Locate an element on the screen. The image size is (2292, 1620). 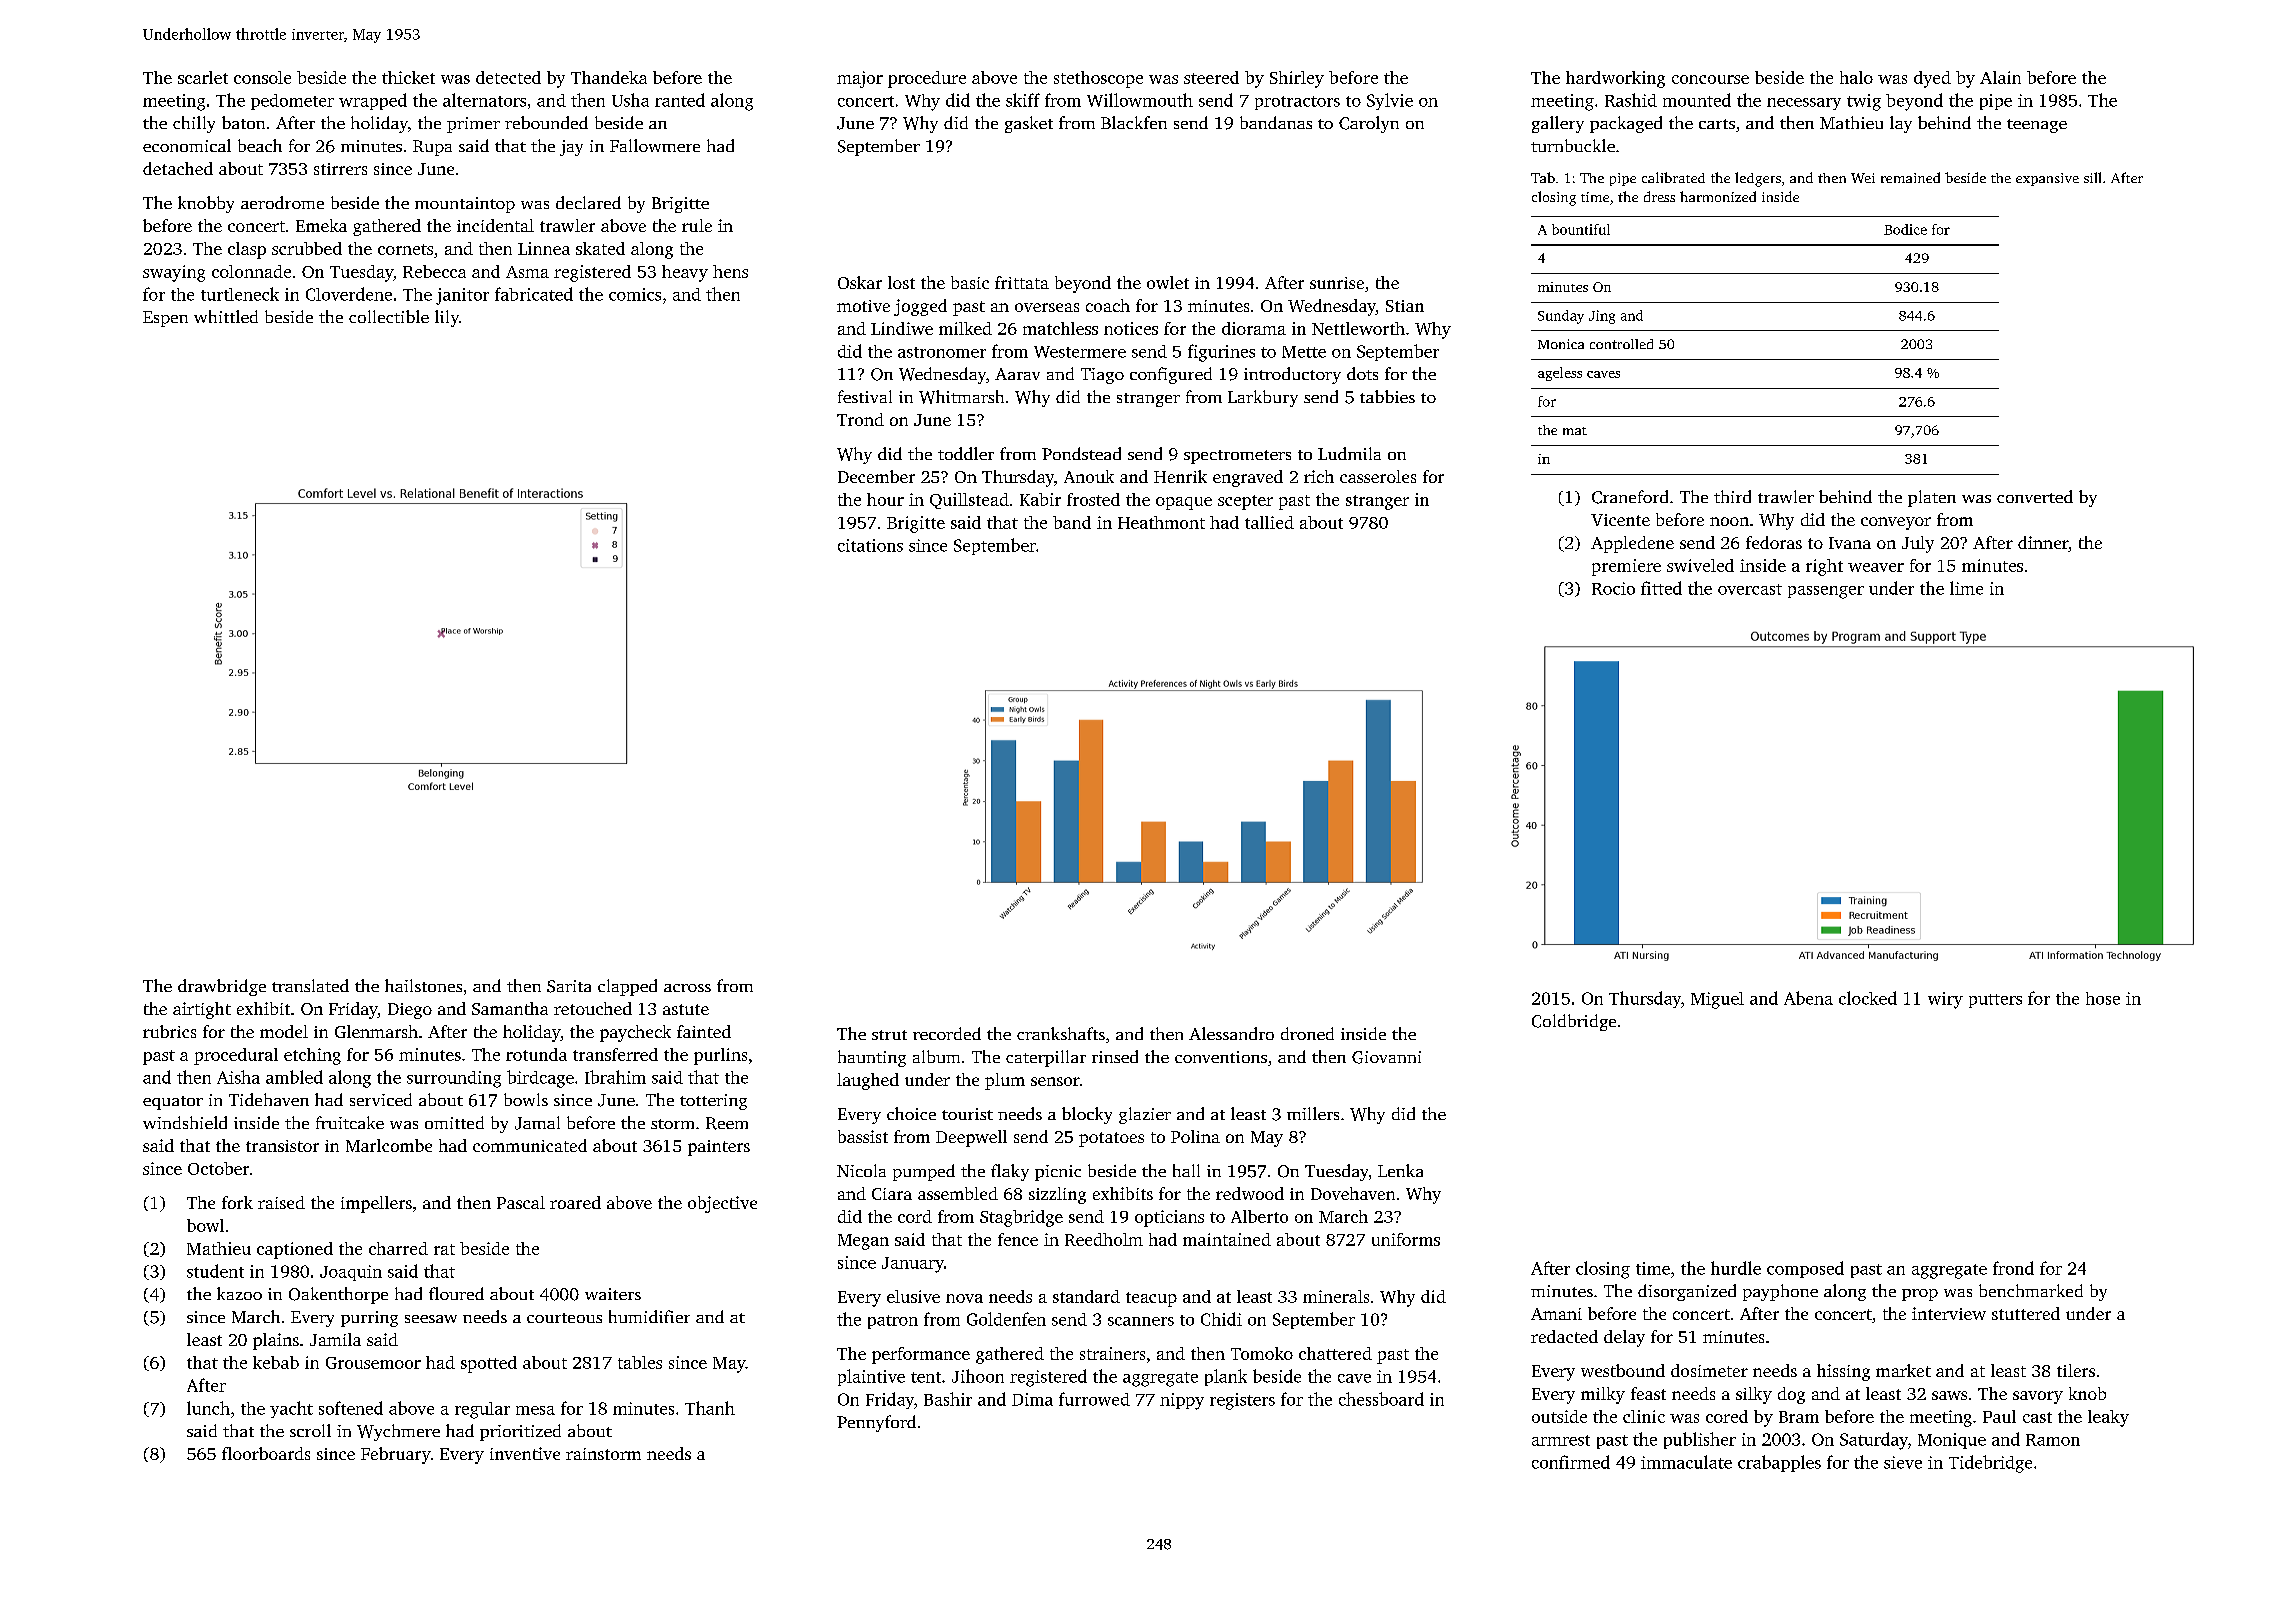
plains is located at coordinates (276, 1341).
